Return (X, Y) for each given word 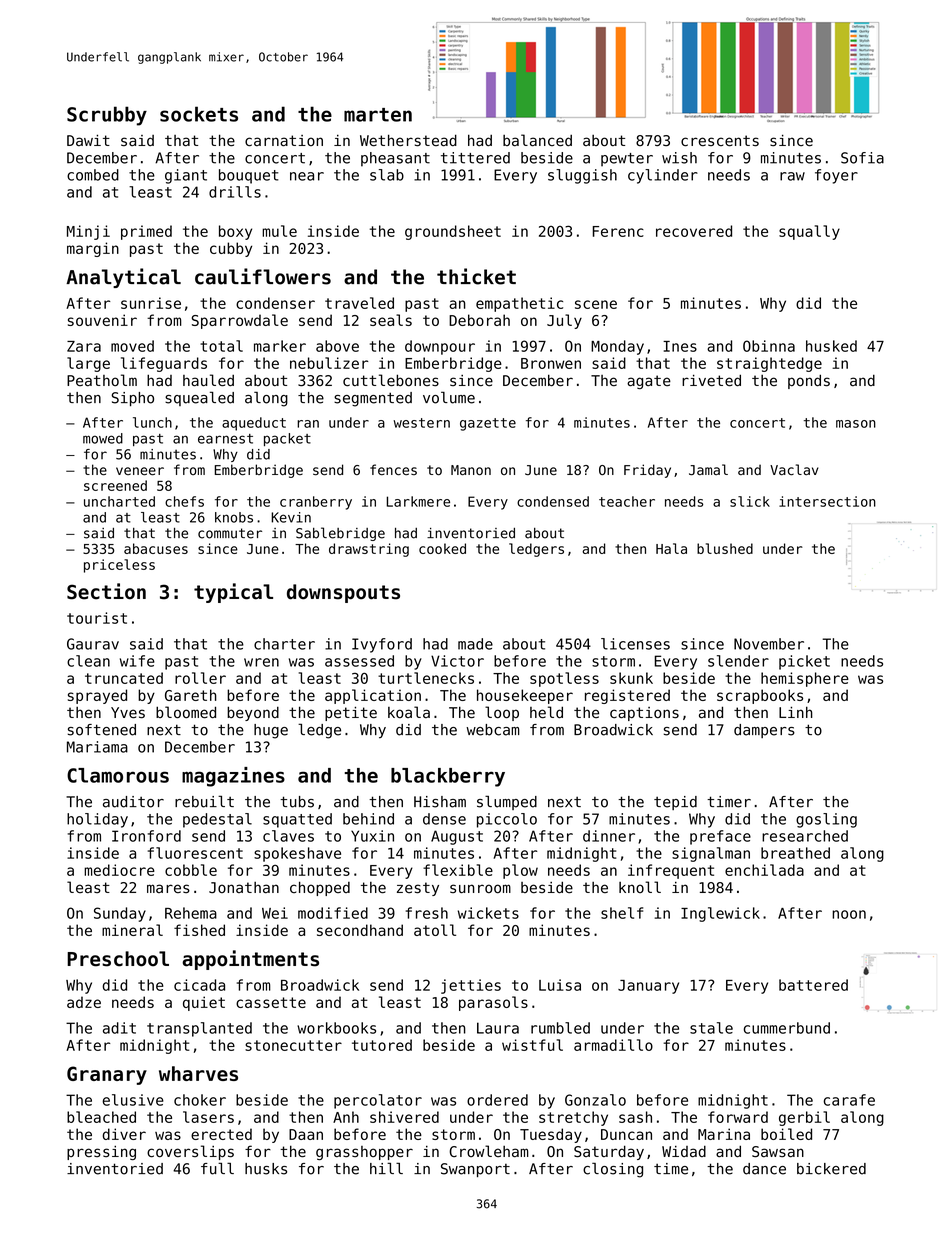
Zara (84, 346)
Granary (107, 1075)
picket (804, 662)
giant (186, 176)
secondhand (360, 930)
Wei (275, 913)
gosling (826, 820)
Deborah (479, 320)
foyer (836, 176)
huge (271, 731)
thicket (476, 276)
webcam (492, 730)
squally (809, 232)
